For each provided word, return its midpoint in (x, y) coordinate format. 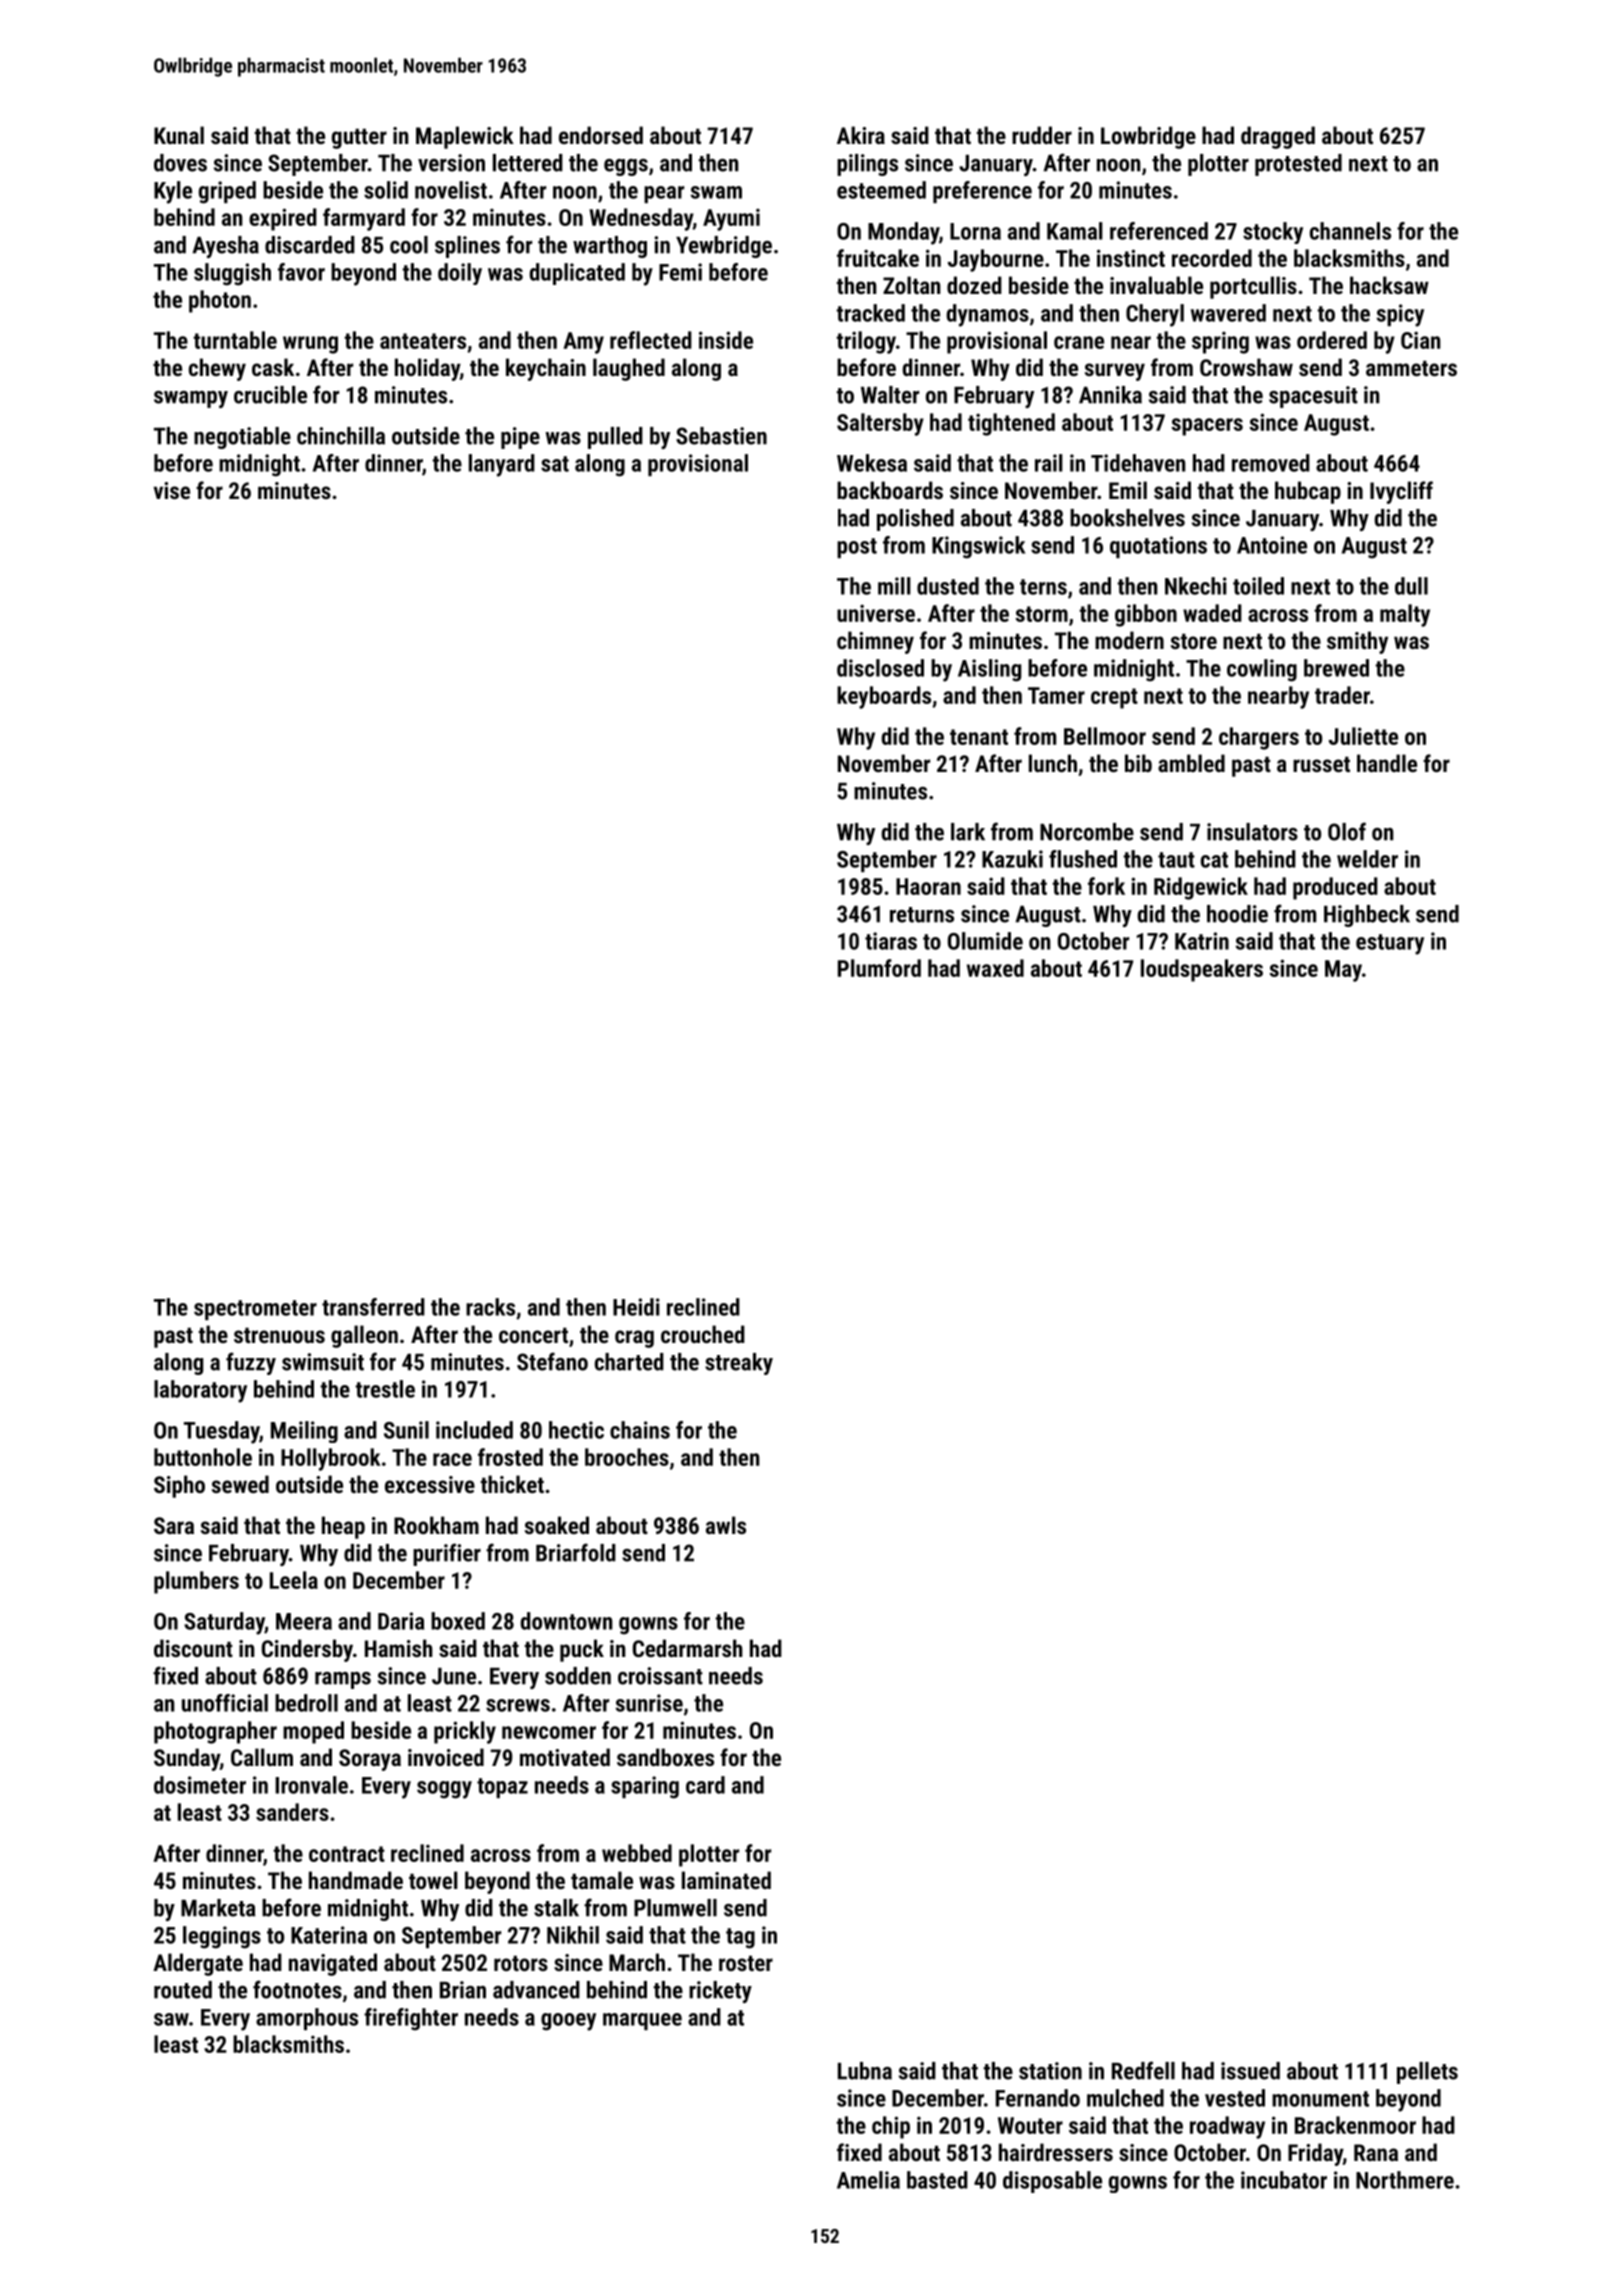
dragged (1278, 137)
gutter (359, 138)
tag (740, 1938)
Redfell (1143, 2070)
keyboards (884, 697)
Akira (861, 135)
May (1343, 971)
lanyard (502, 465)
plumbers (196, 1582)
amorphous (307, 2019)
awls (726, 1525)
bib (1138, 763)
